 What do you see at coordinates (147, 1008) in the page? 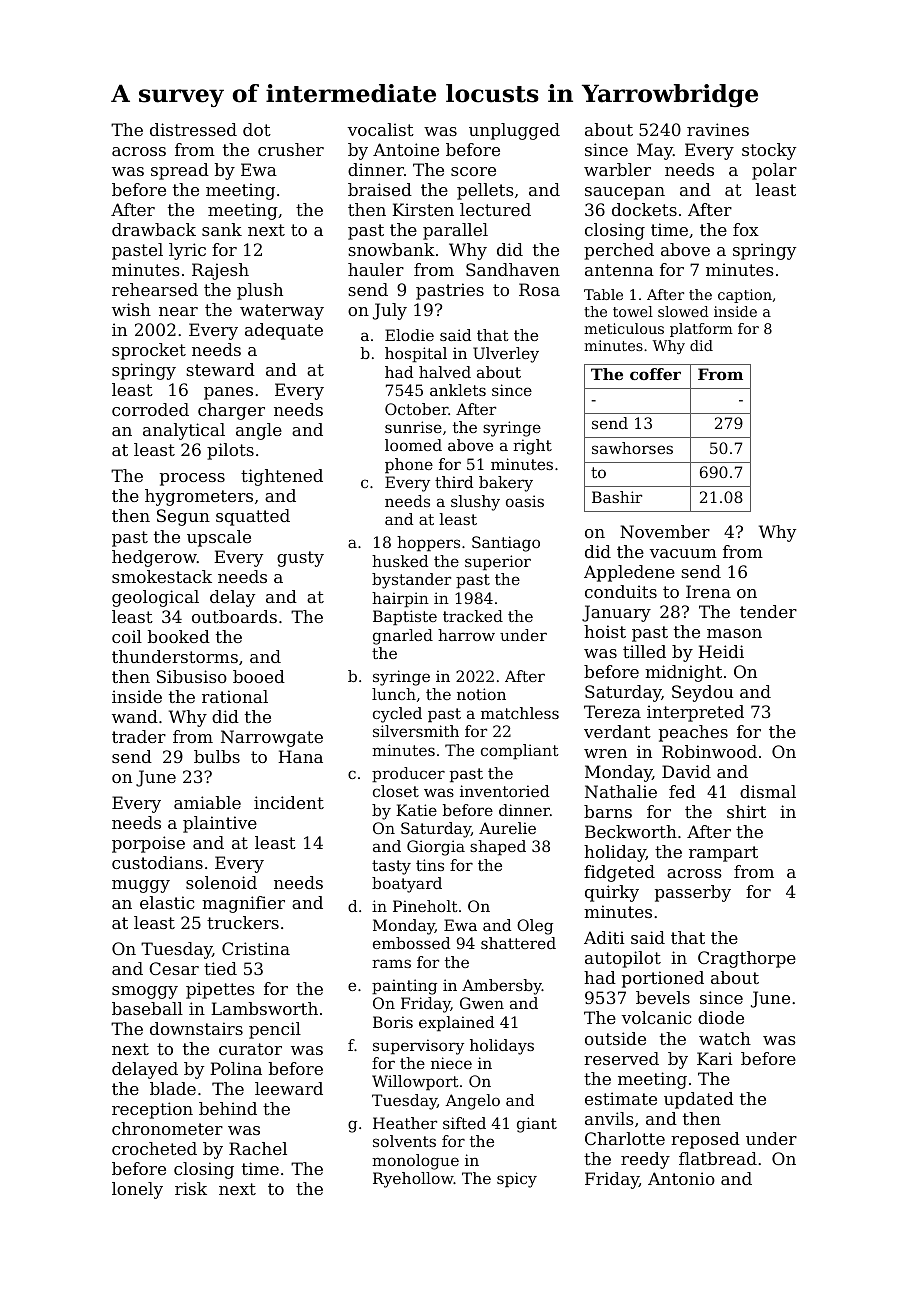
I see `baseball` at bounding box center [147, 1008].
